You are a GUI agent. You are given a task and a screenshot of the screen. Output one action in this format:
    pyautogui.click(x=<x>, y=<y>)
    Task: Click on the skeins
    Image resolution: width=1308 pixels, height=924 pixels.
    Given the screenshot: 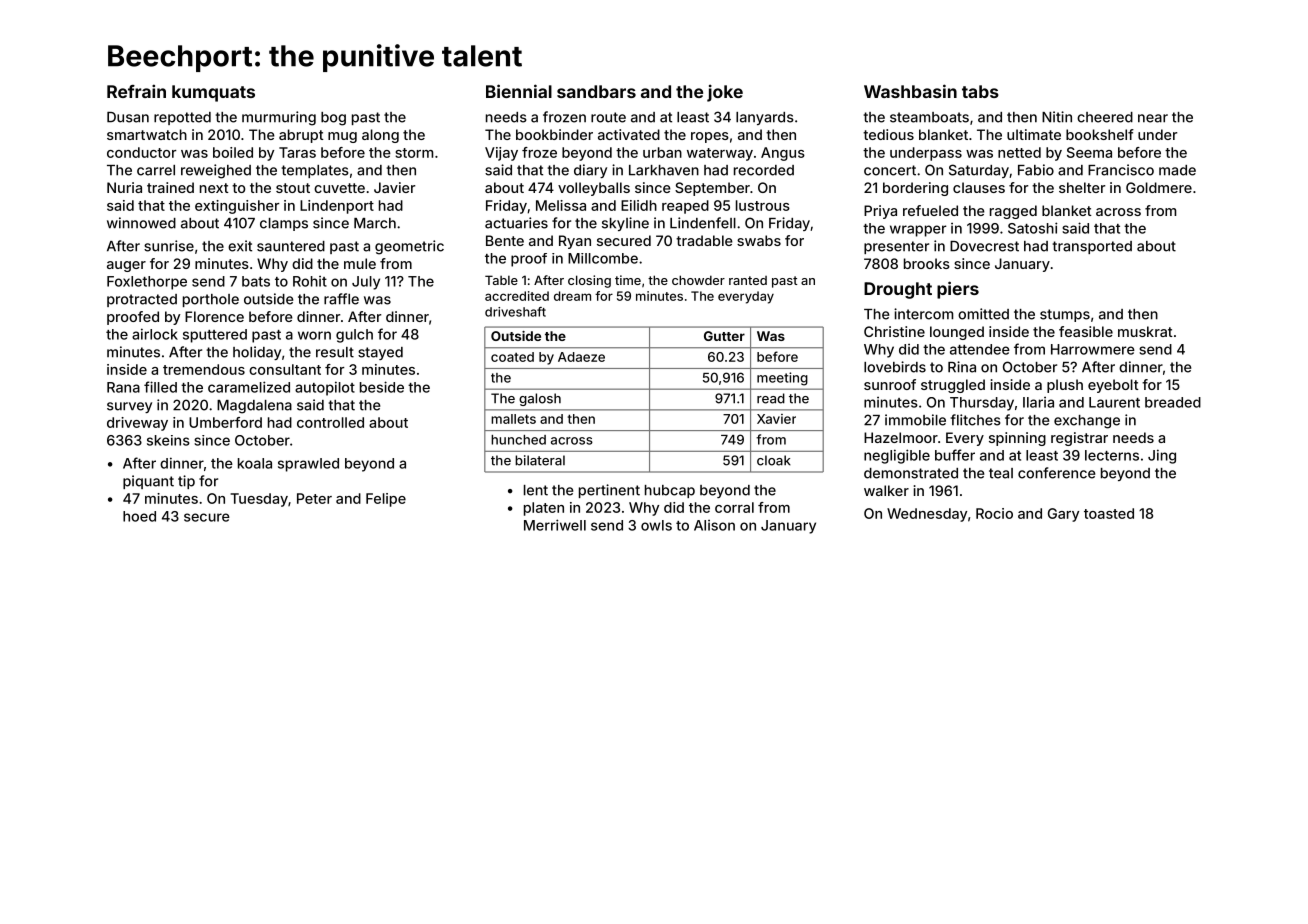 What is the action you would take?
    pyautogui.click(x=168, y=440)
